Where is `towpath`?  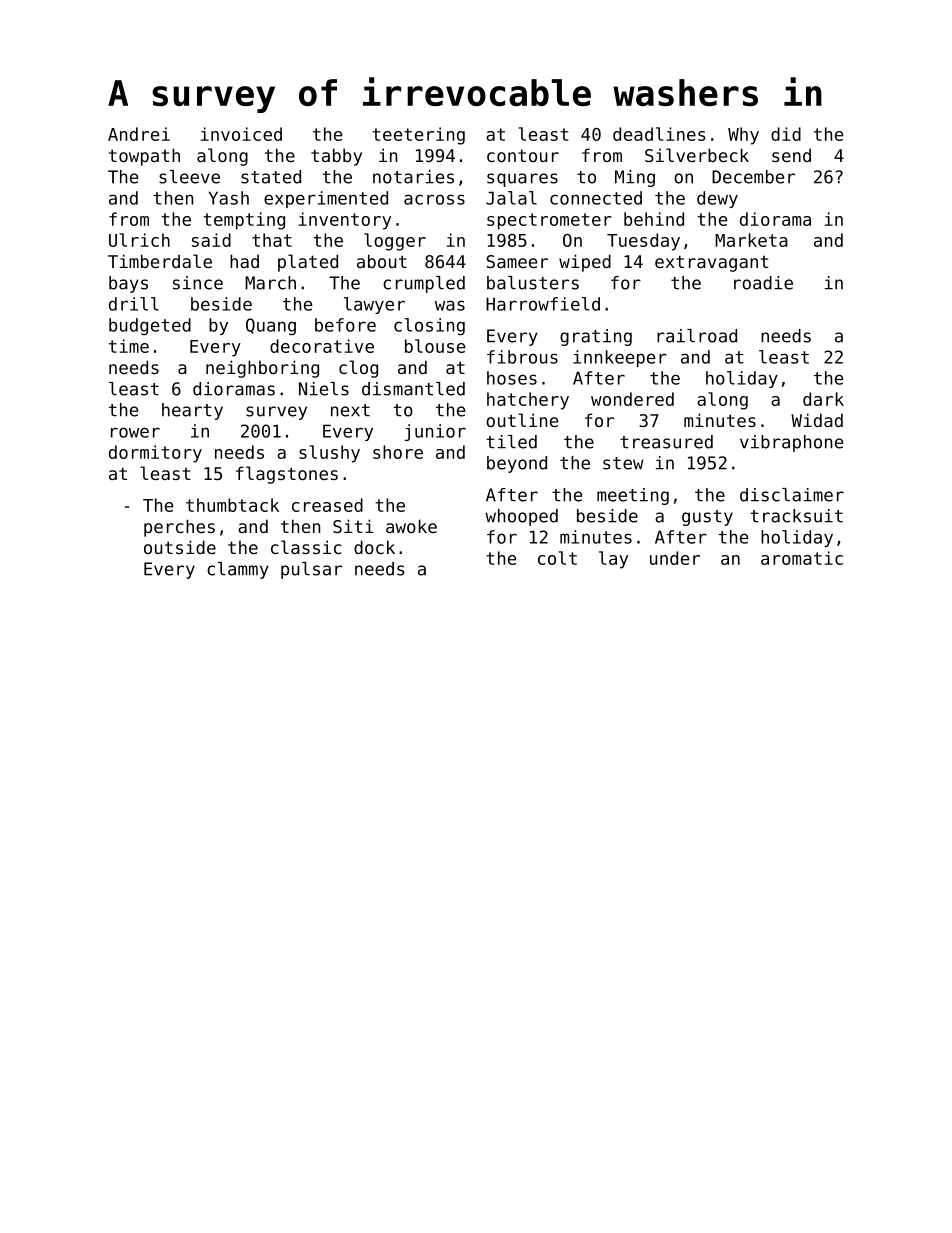
towpath is located at coordinates (144, 157).
